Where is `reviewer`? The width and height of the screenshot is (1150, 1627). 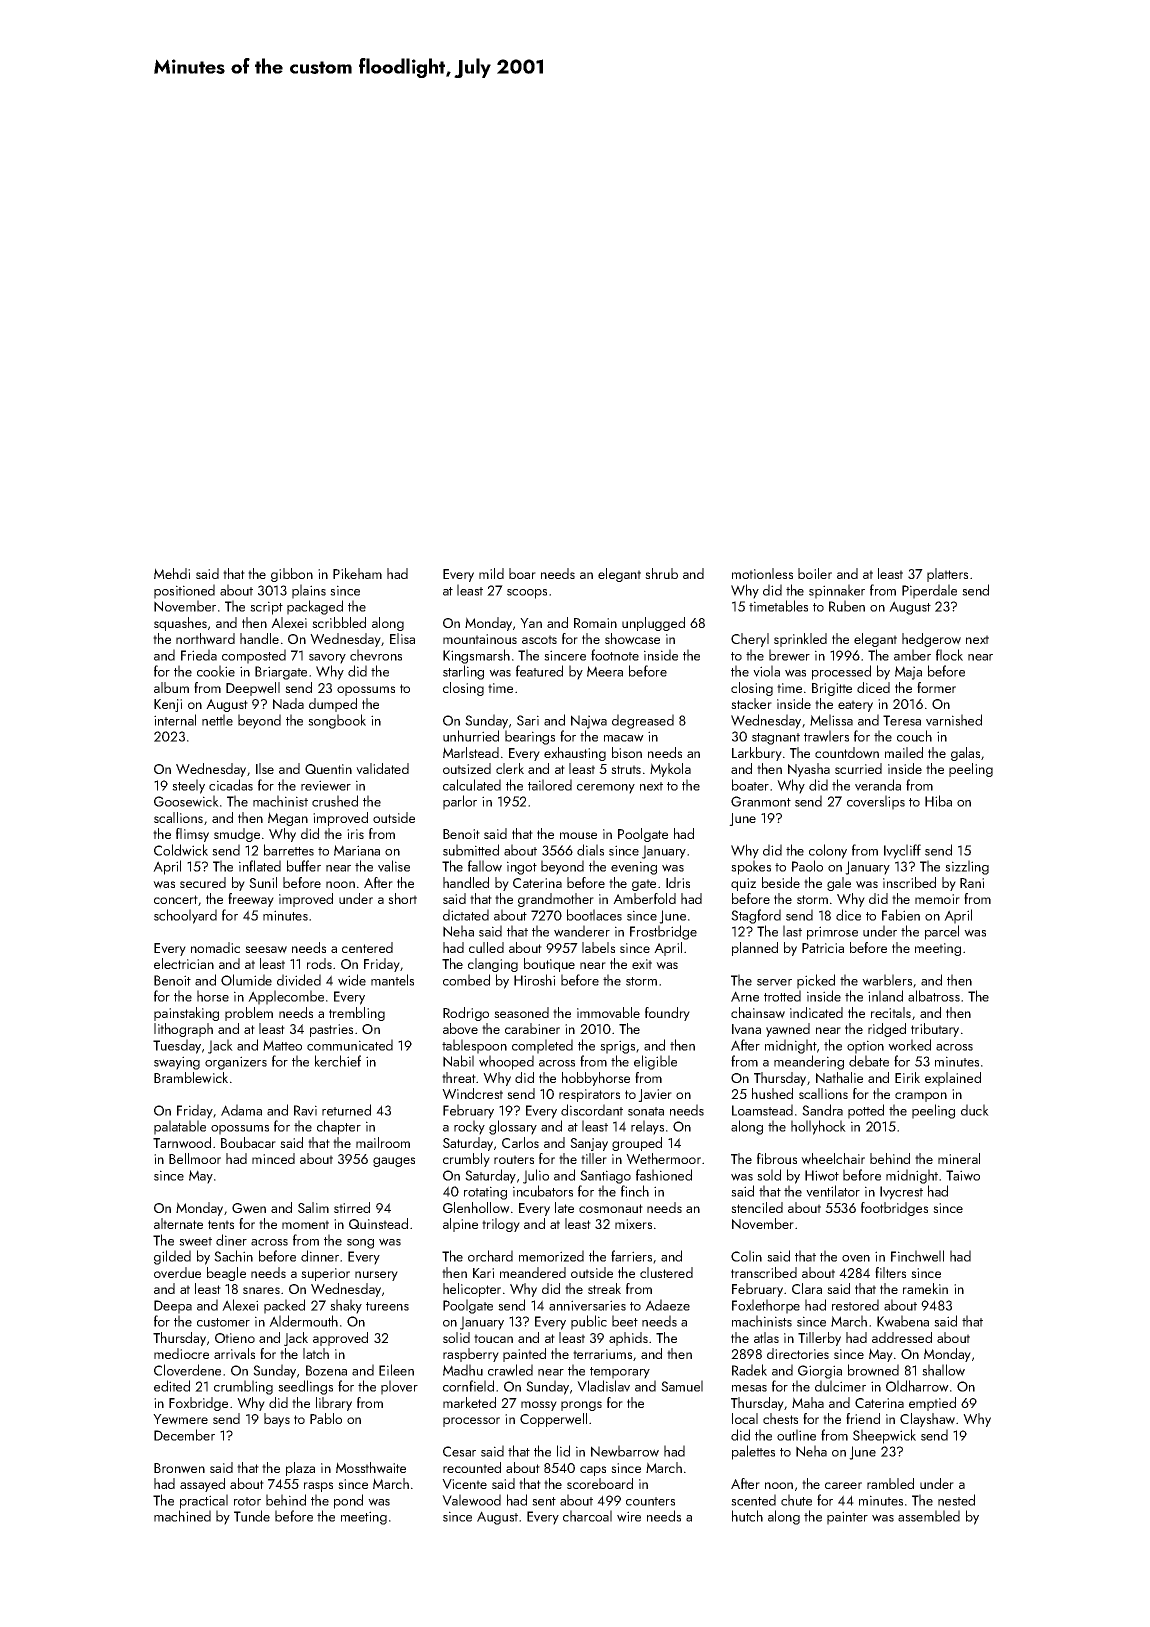 reviewer is located at coordinates (326, 785).
